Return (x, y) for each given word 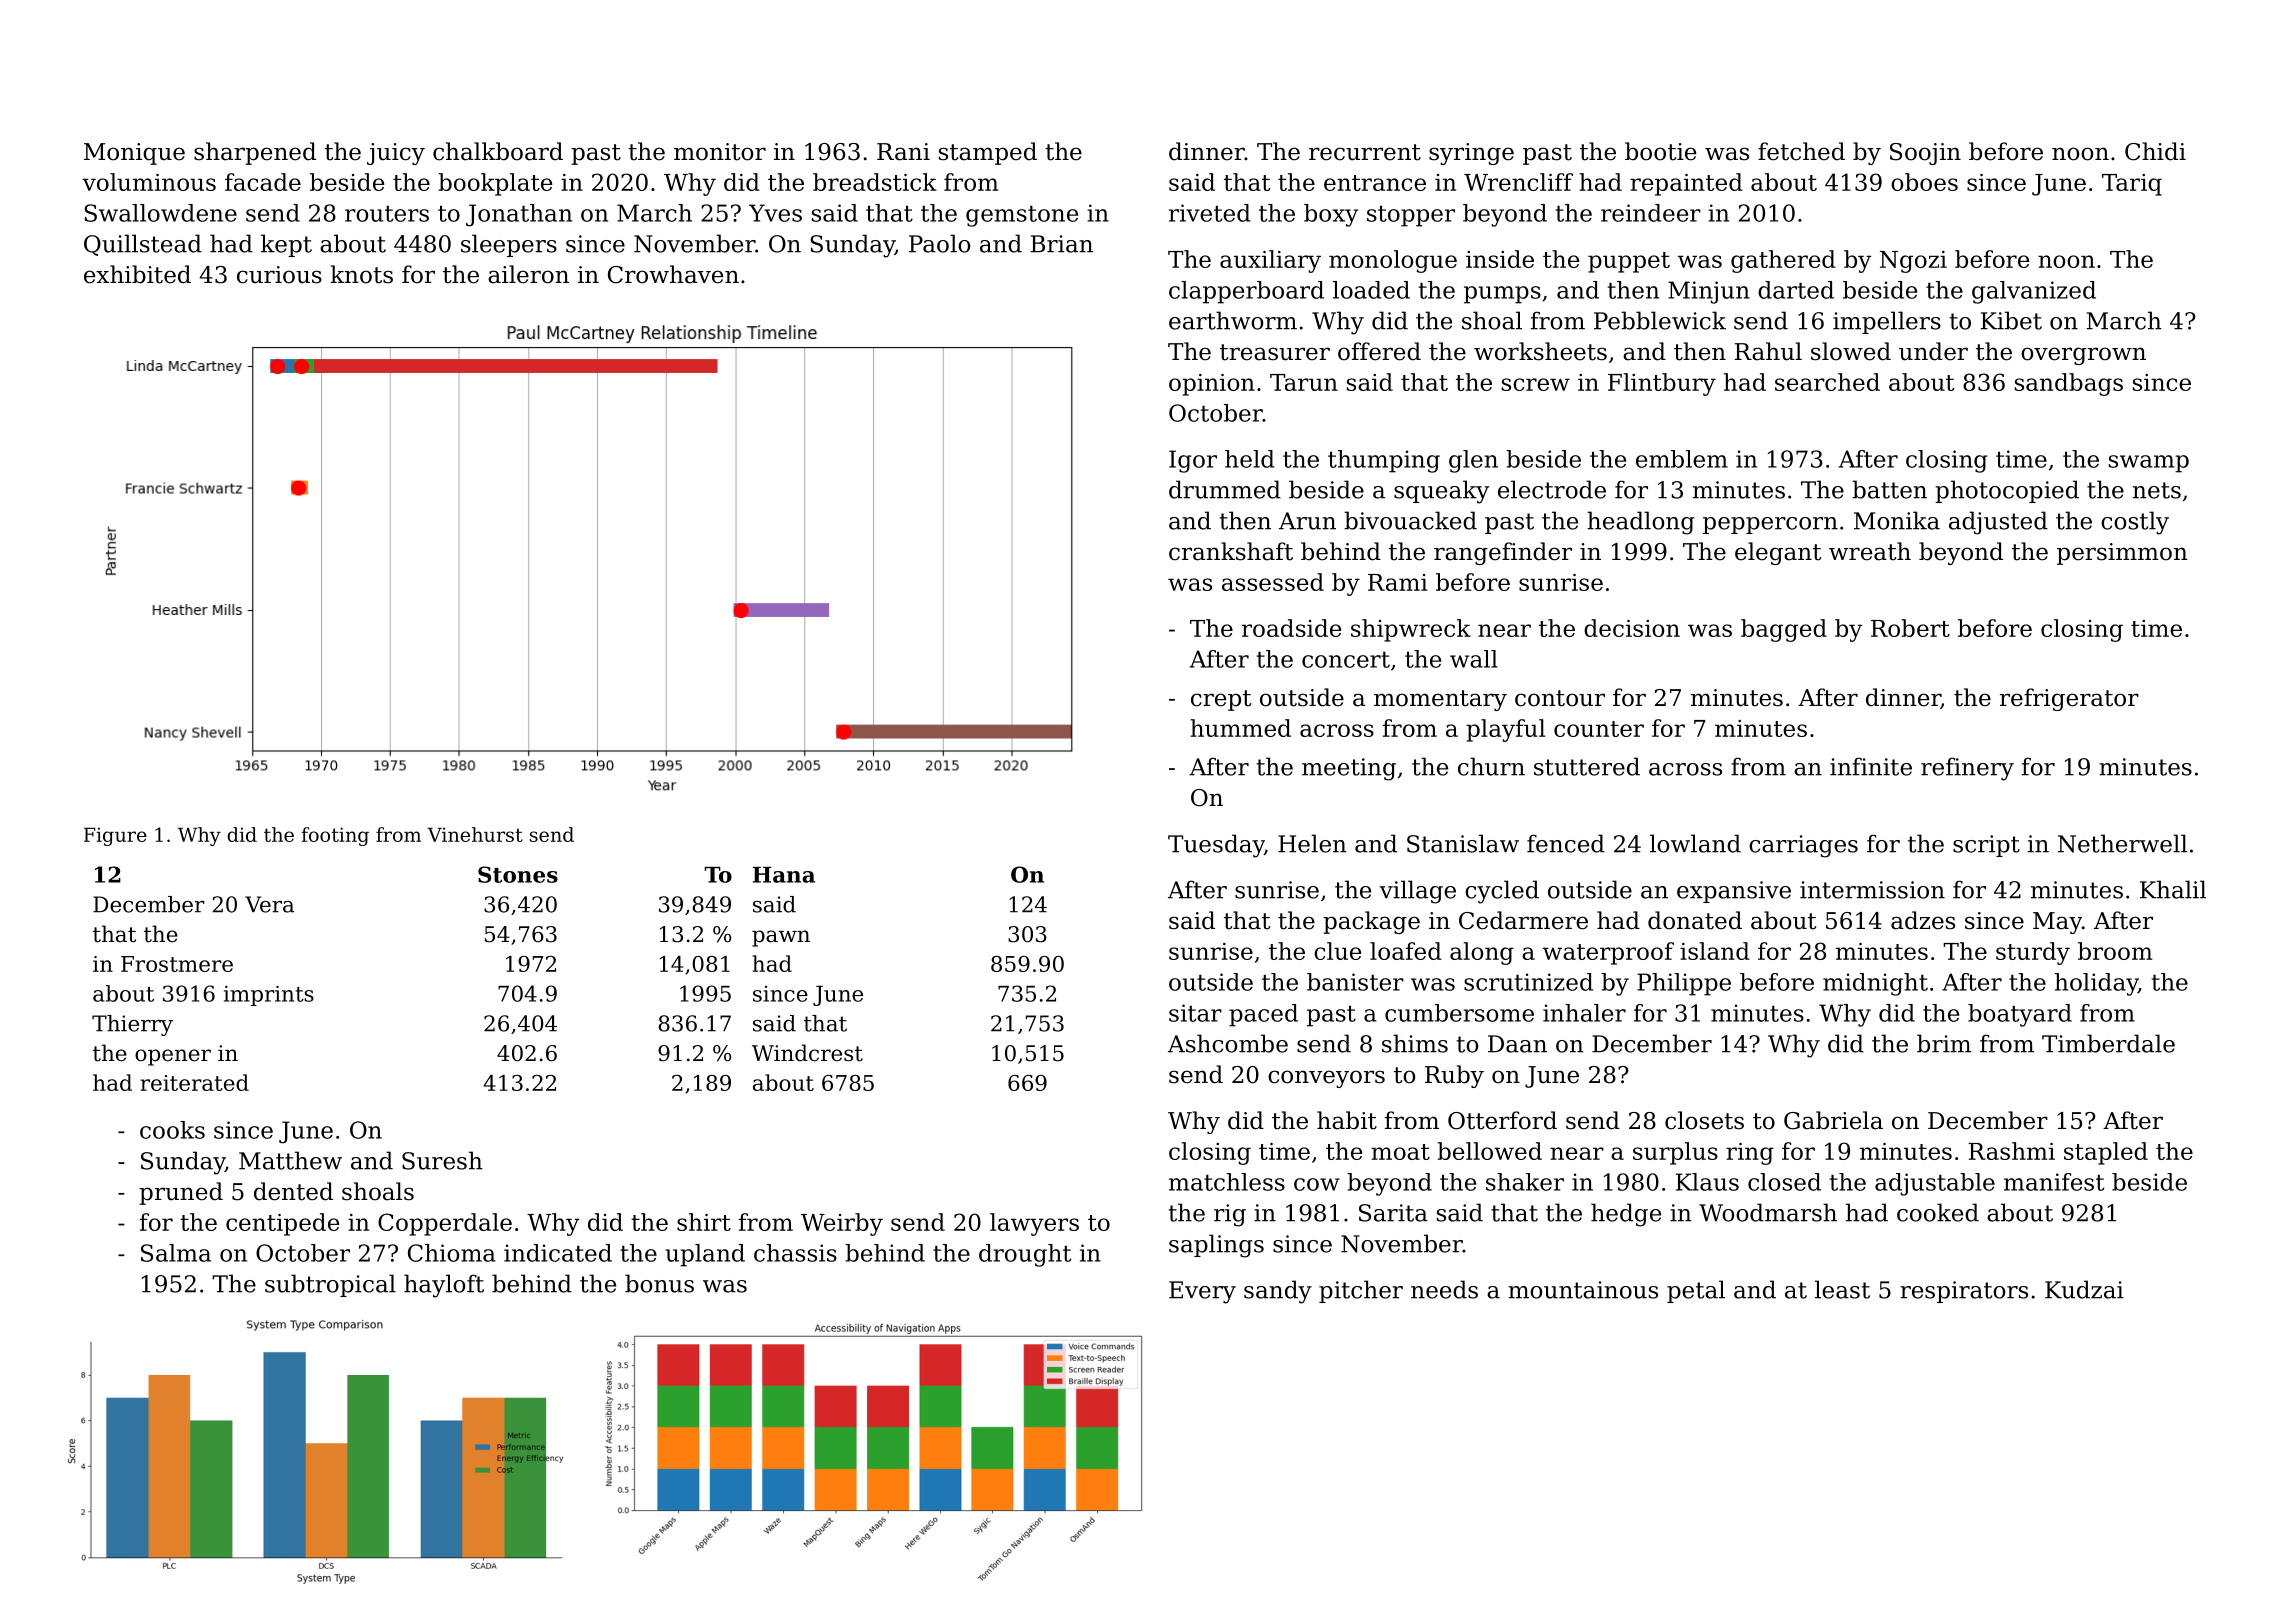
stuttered (1587, 766)
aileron (528, 274)
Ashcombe (1228, 1043)
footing (335, 836)
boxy (1331, 215)
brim (1944, 1043)
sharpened (255, 153)
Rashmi (2012, 1151)
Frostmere (177, 964)
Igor (1193, 461)
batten (1889, 489)
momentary (1440, 700)
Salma (176, 1253)
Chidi (2155, 151)
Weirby (842, 1224)
